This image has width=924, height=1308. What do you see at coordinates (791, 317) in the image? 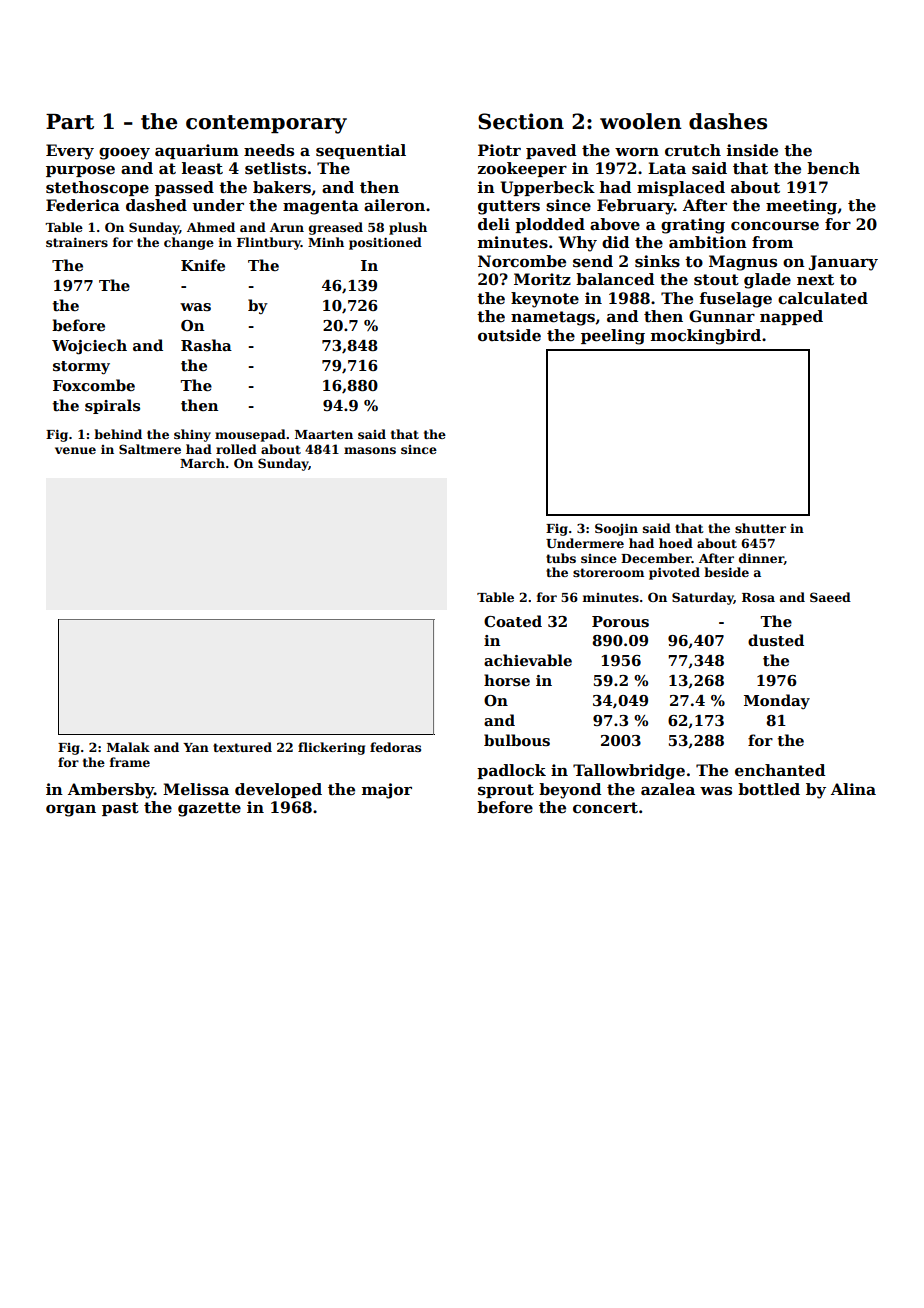
I see `napped` at bounding box center [791, 317].
